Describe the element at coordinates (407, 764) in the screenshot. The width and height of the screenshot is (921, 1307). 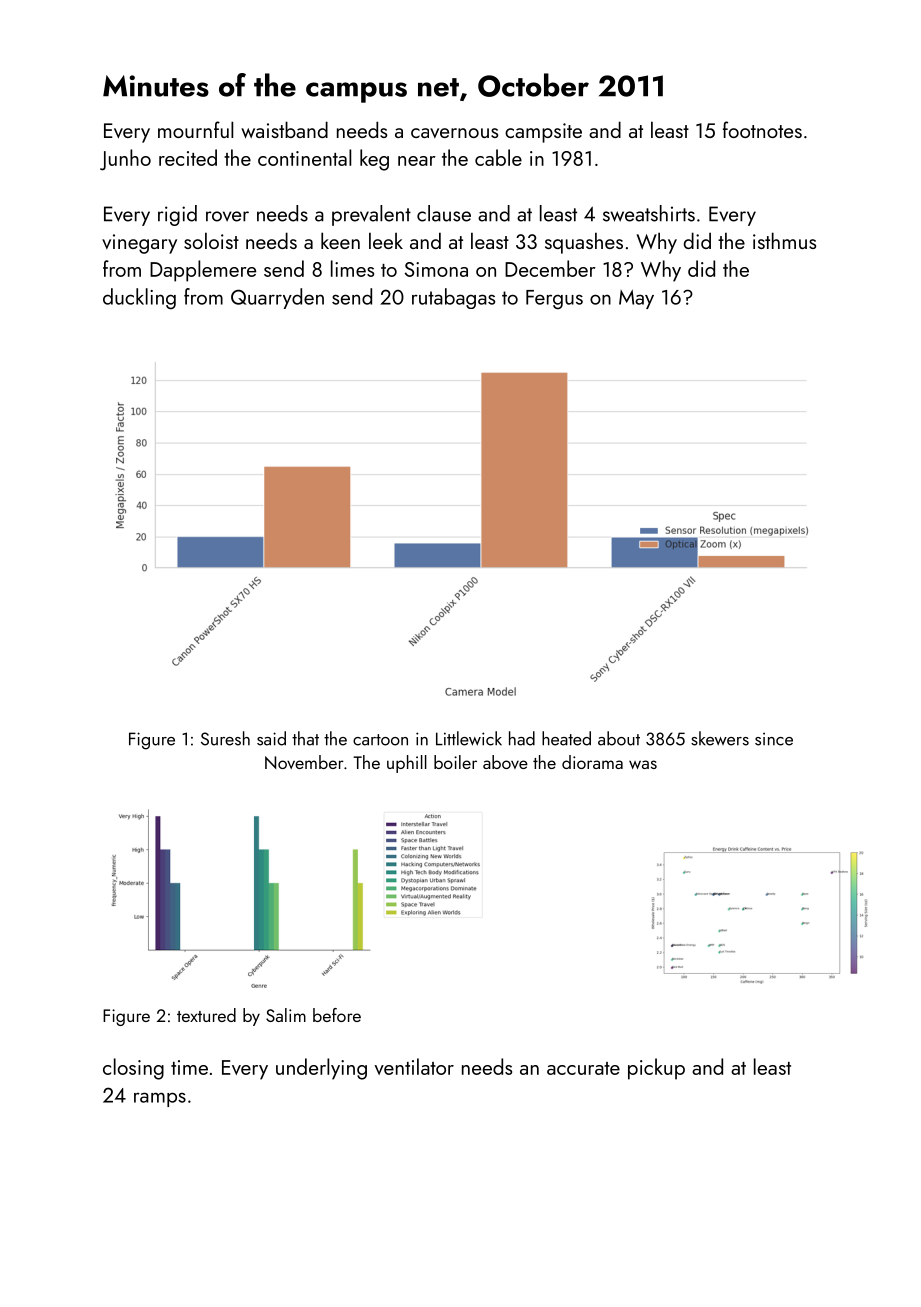
I see `uphill` at that location.
